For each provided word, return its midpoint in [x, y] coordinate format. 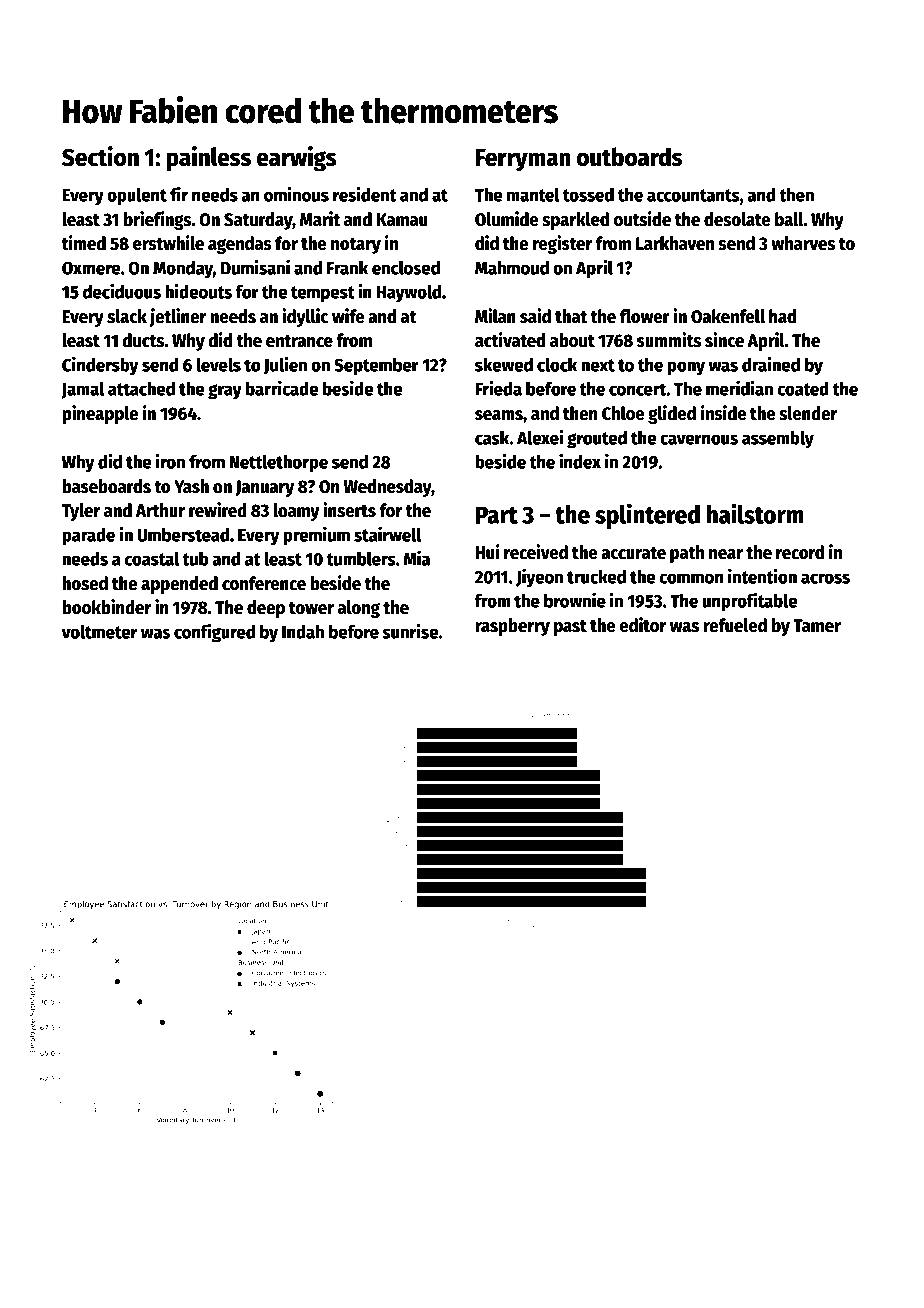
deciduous [122, 291]
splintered [647, 516]
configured [214, 633]
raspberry [512, 627]
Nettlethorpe [279, 463]
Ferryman [523, 160]
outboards [630, 157]
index [580, 461]
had [782, 316]
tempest [323, 294]
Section [100, 156]
